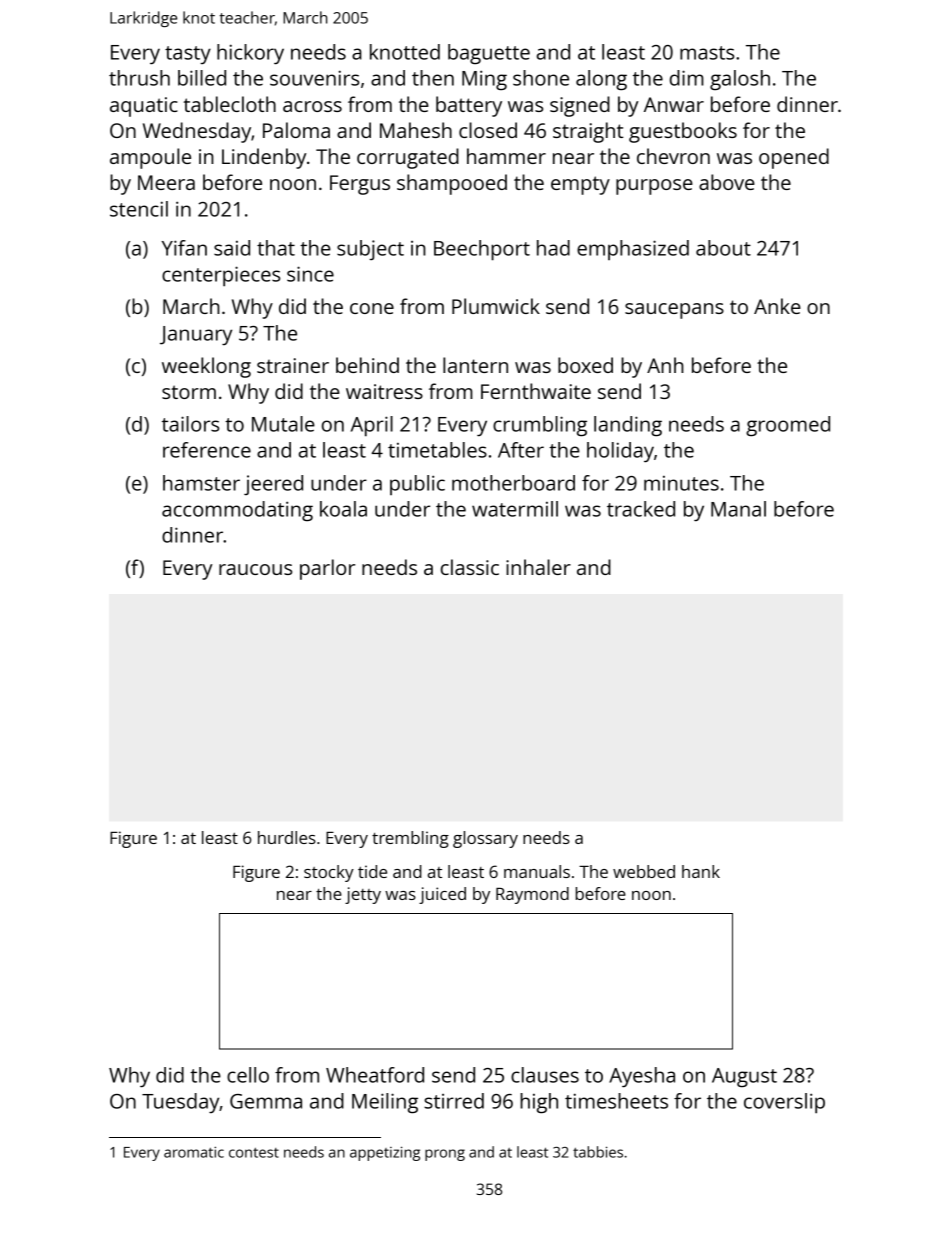 The image size is (952, 1233). What do you see at coordinates (232, 248) in the image?
I see `said` at bounding box center [232, 248].
